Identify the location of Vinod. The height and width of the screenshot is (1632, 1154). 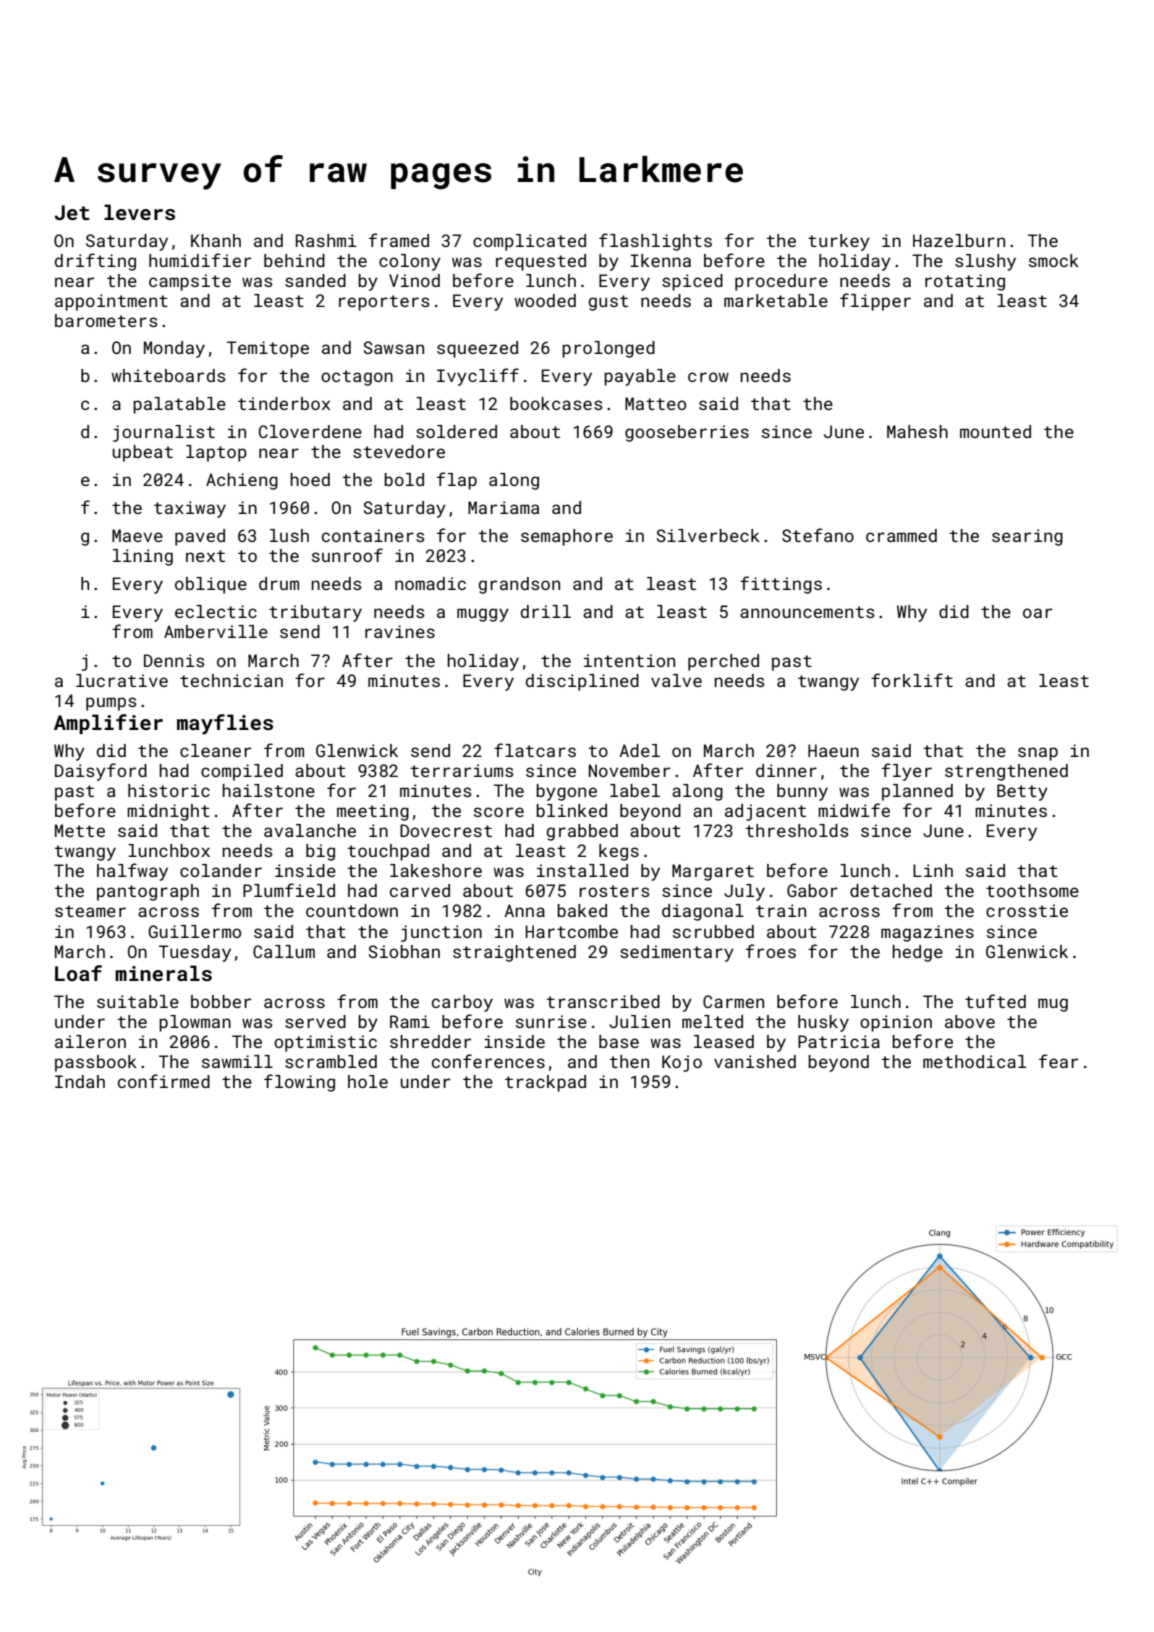
(414, 280).
